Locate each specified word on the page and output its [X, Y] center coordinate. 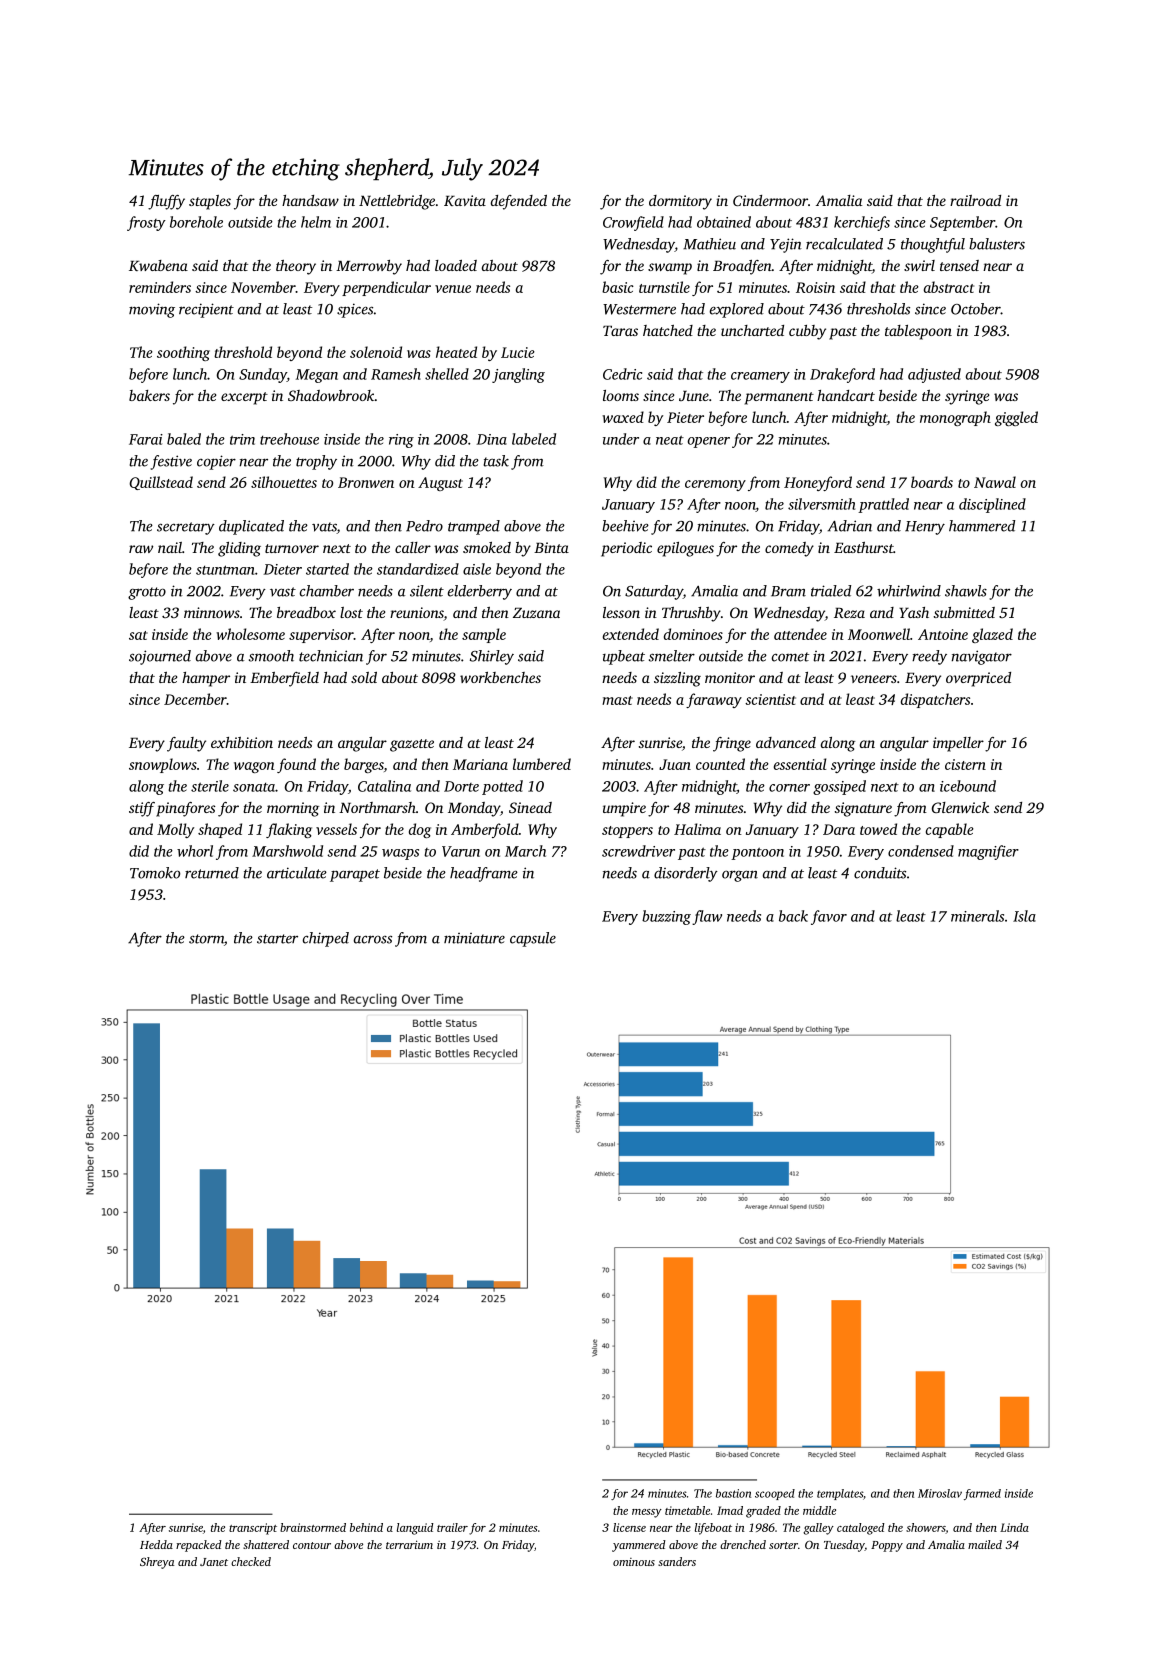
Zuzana [536, 613]
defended [519, 202]
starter [277, 939]
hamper [206, 679]
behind [366, 1527]
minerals [977, 916]
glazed [992, 635]
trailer [452, 1527]
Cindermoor [770, 200]
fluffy [166, 202]
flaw [707, 917]
